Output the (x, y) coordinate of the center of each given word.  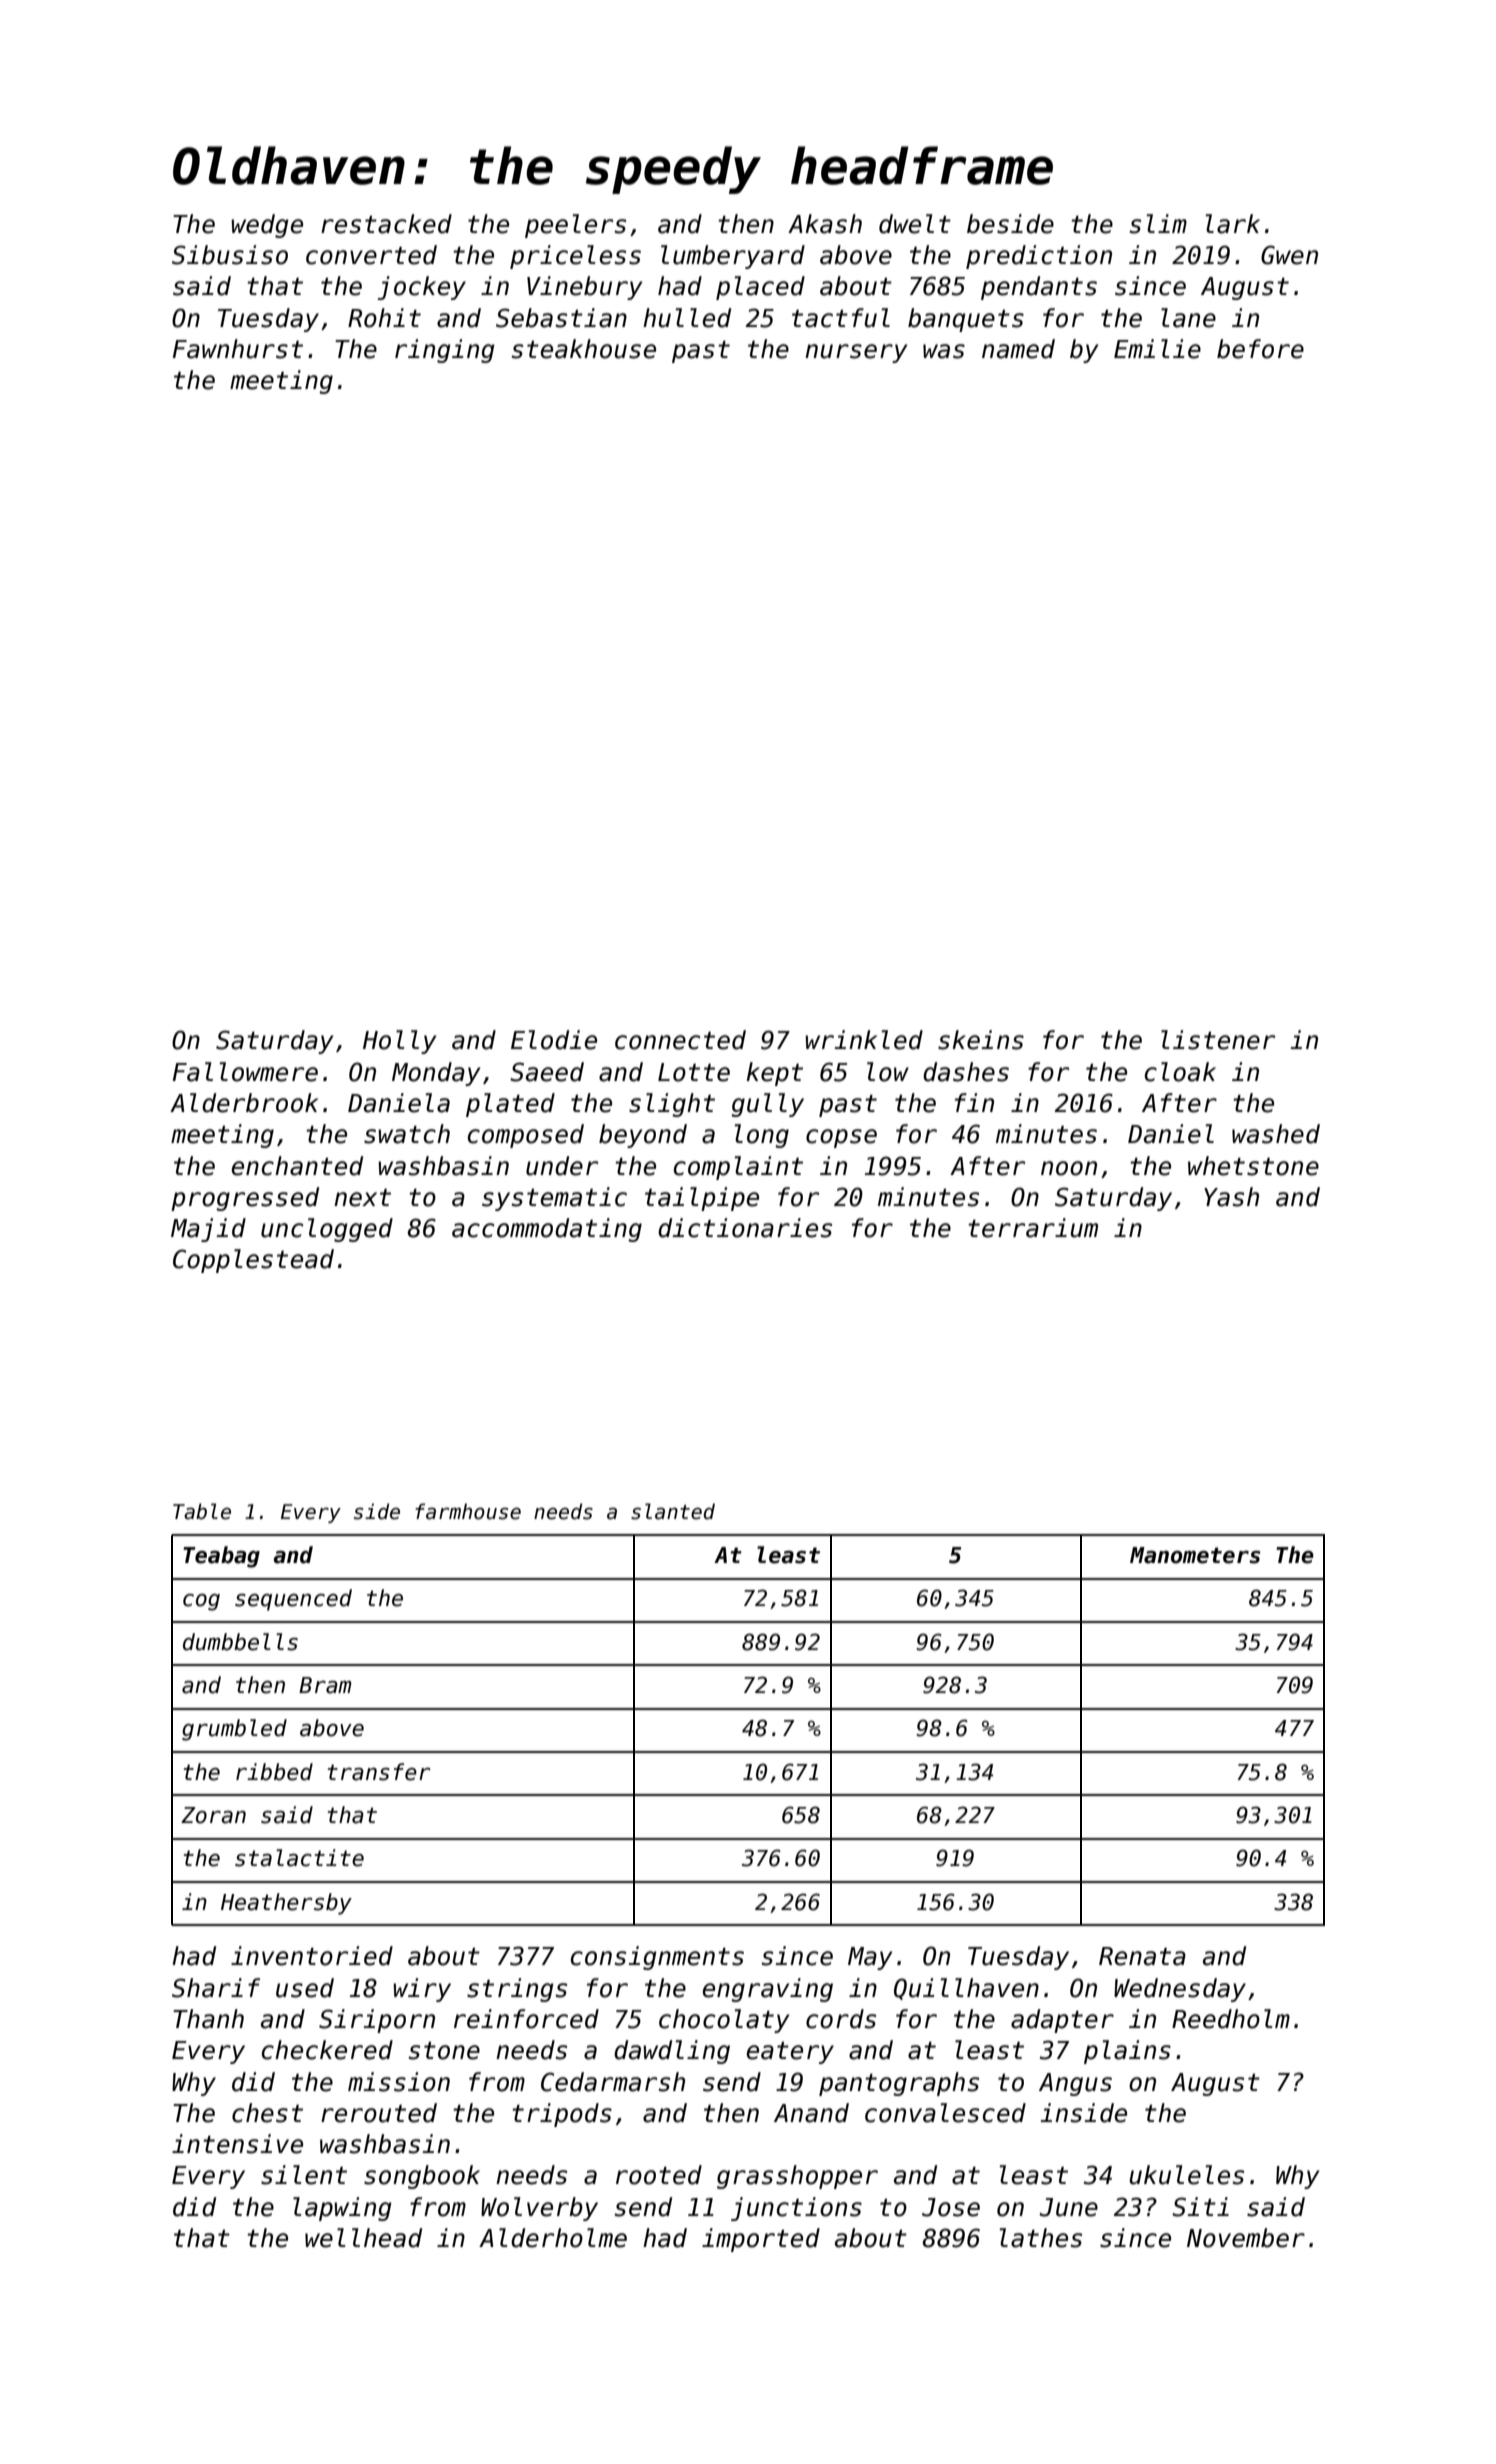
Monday (436, 1074)
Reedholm (1231, 2019)
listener (1218, 1040)
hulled (687, 318)
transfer (379, 1772)
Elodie (554, 1040)
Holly (399, 1042)
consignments (657, 1958)
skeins (981, 1040)
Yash (1231, 1197)
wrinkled (864, 1040)
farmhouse (468, 1511)
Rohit (384, 318)
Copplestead (253, 1261)
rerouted (379, 2113)
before (1260, 349)
